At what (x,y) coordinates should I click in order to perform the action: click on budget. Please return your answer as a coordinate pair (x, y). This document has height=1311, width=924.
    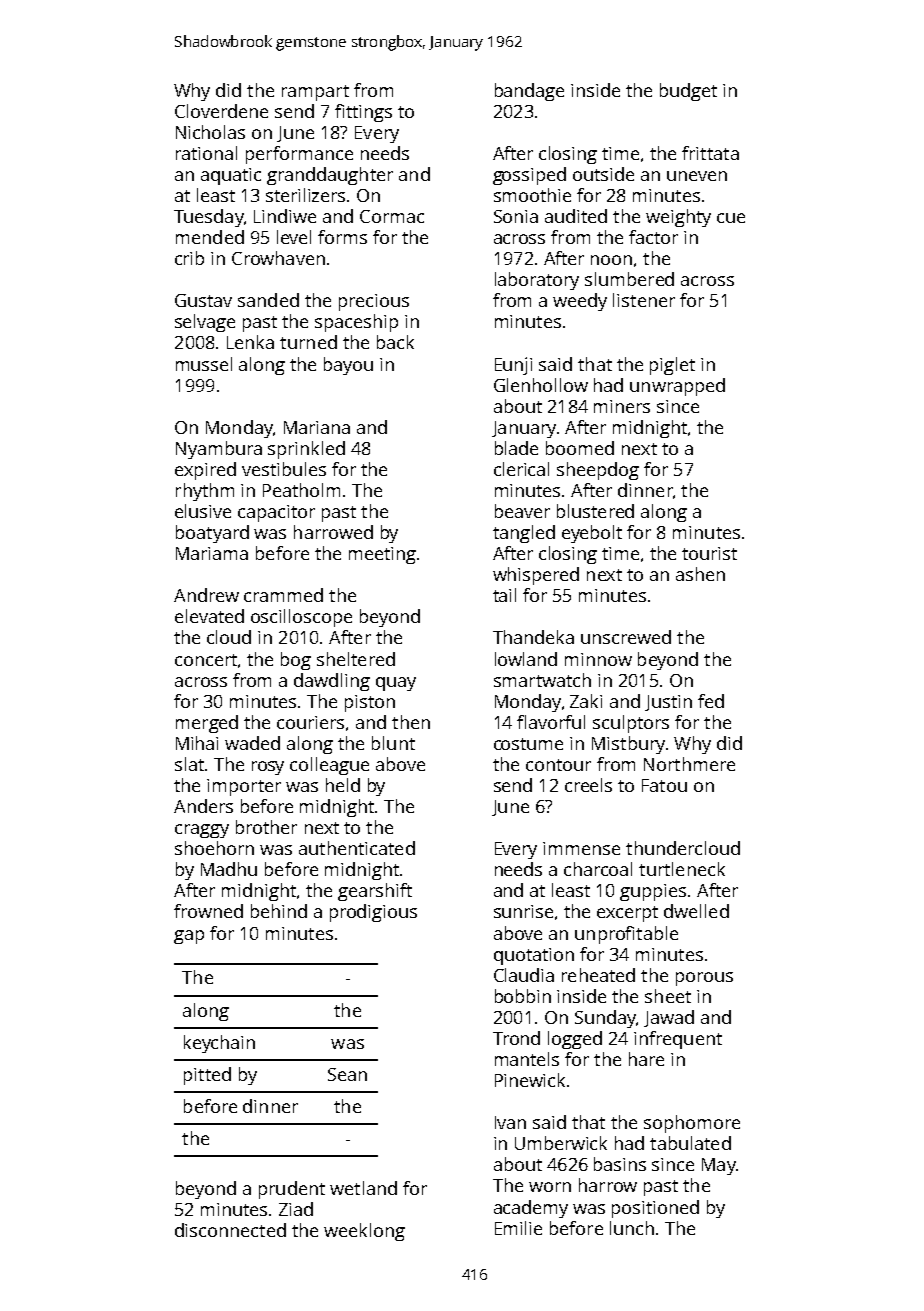
    Looking at the image, I should click on (688, 92).
